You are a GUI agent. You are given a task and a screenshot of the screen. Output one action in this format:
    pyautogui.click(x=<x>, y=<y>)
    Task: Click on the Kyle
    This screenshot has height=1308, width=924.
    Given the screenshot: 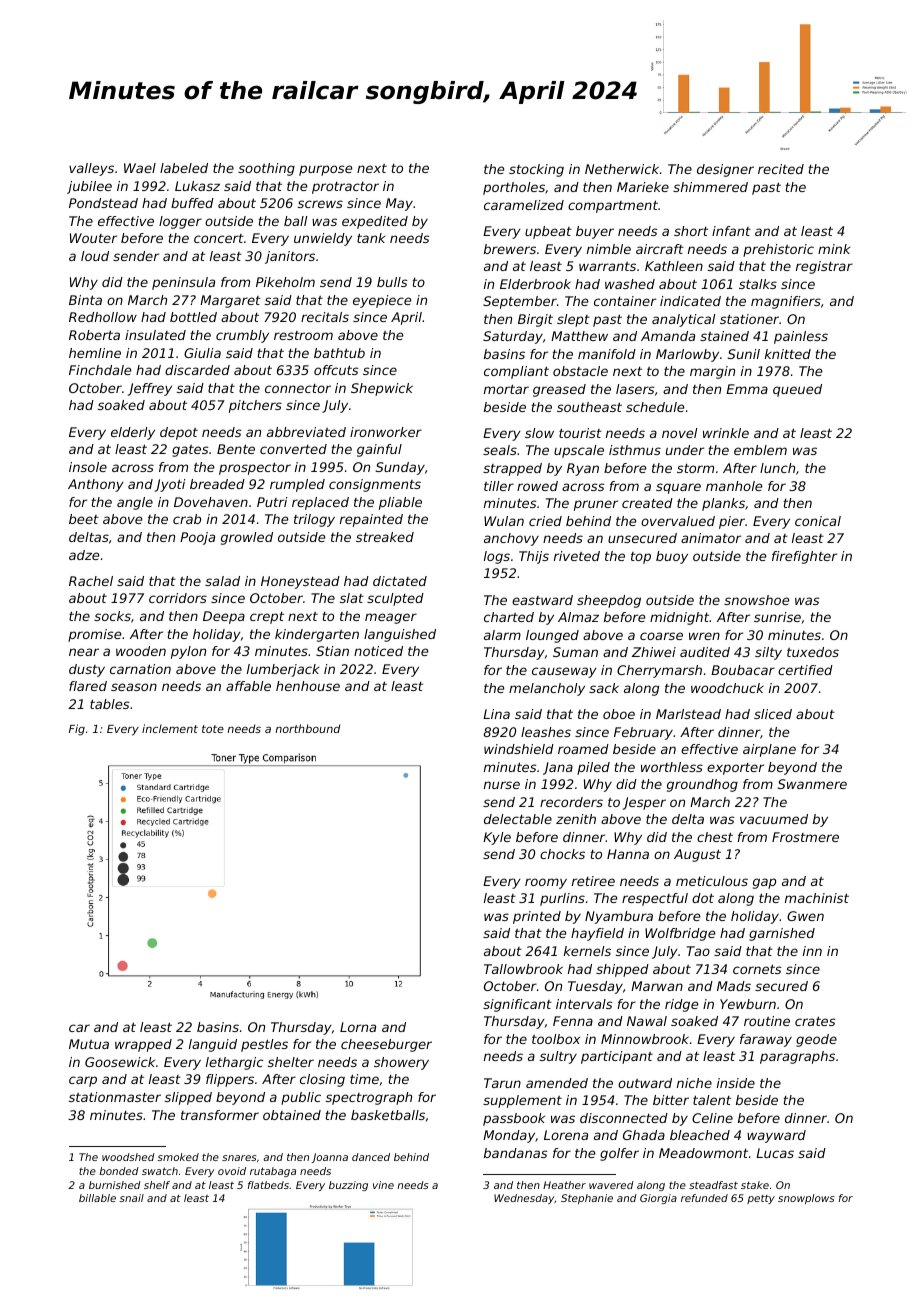 What is the action you would take?
    pyautogui.click(x=497, y=838)
